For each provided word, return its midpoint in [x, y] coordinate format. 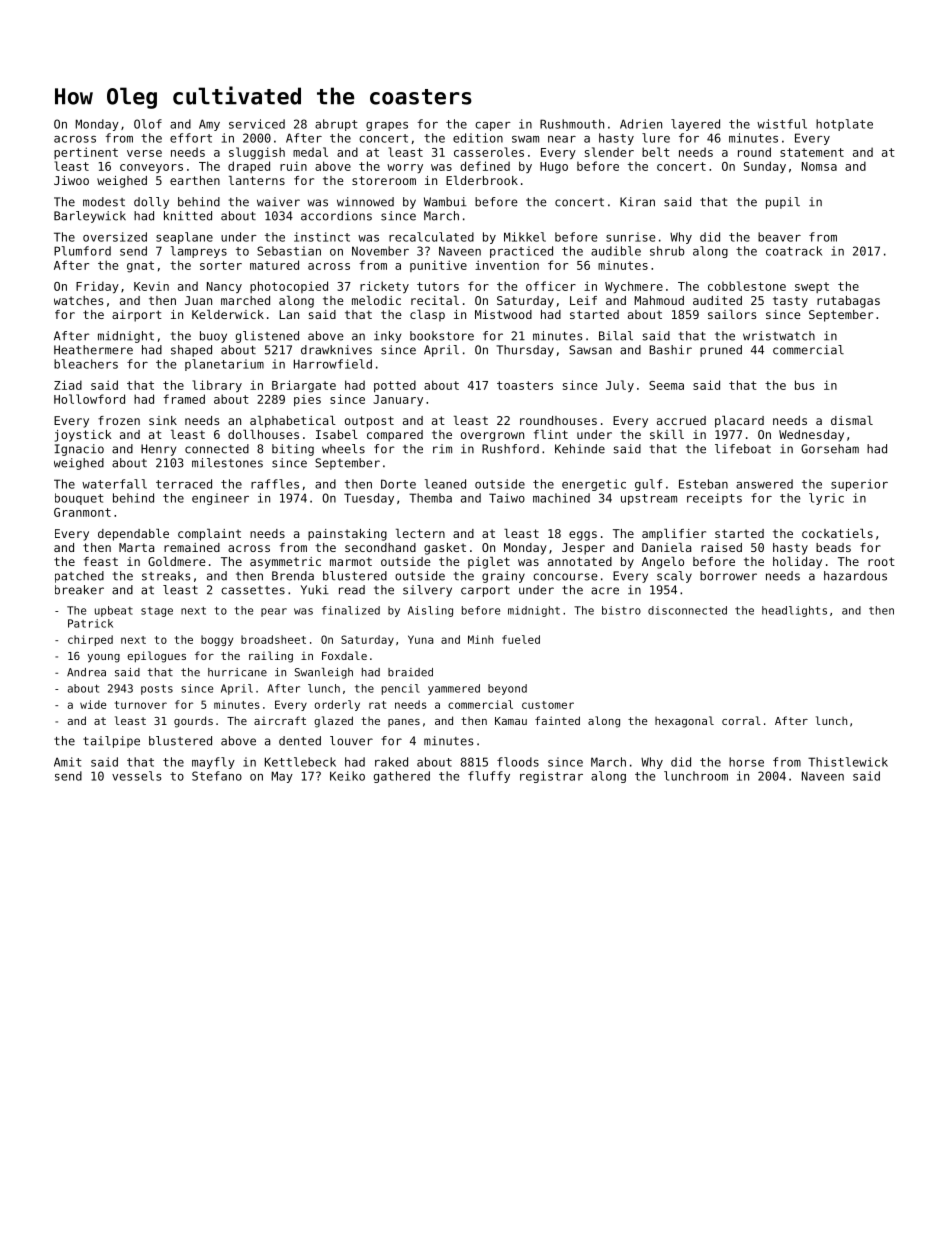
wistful [782, 124]
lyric [826, 499]
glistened [267, 337]
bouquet [79, 499]
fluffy [489, 777]
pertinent [86, 153]
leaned [445, 484]
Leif [583, 300]
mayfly [213, 763]
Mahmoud [659, 300]
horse [746, 762]
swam [525, 139]
